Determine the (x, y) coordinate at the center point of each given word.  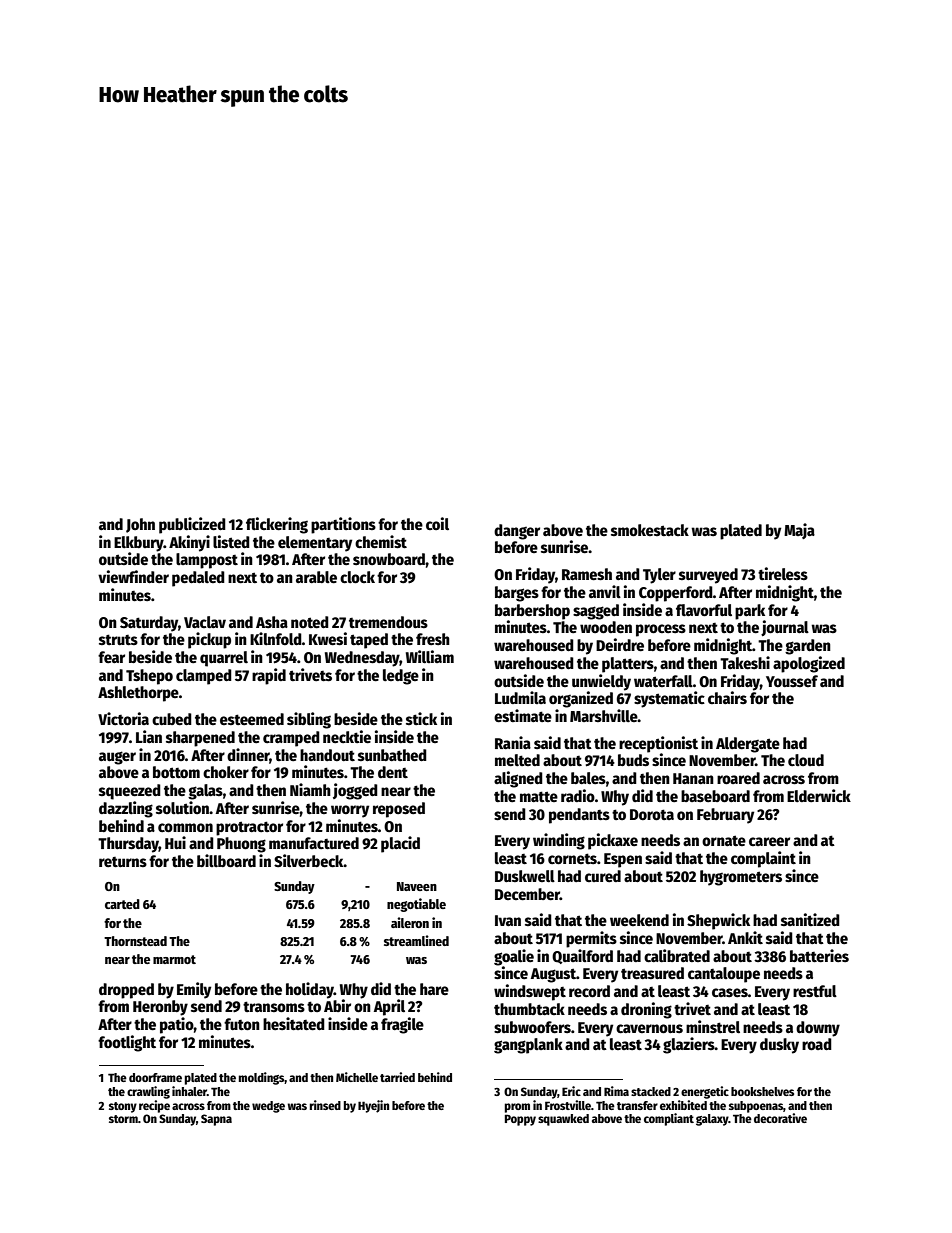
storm (123, 1119)
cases (730, 992)
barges (517, 594)
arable (316, 577)
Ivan (508, 920)
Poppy (520, 1120)
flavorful (704, 610)
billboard (226, 861)
